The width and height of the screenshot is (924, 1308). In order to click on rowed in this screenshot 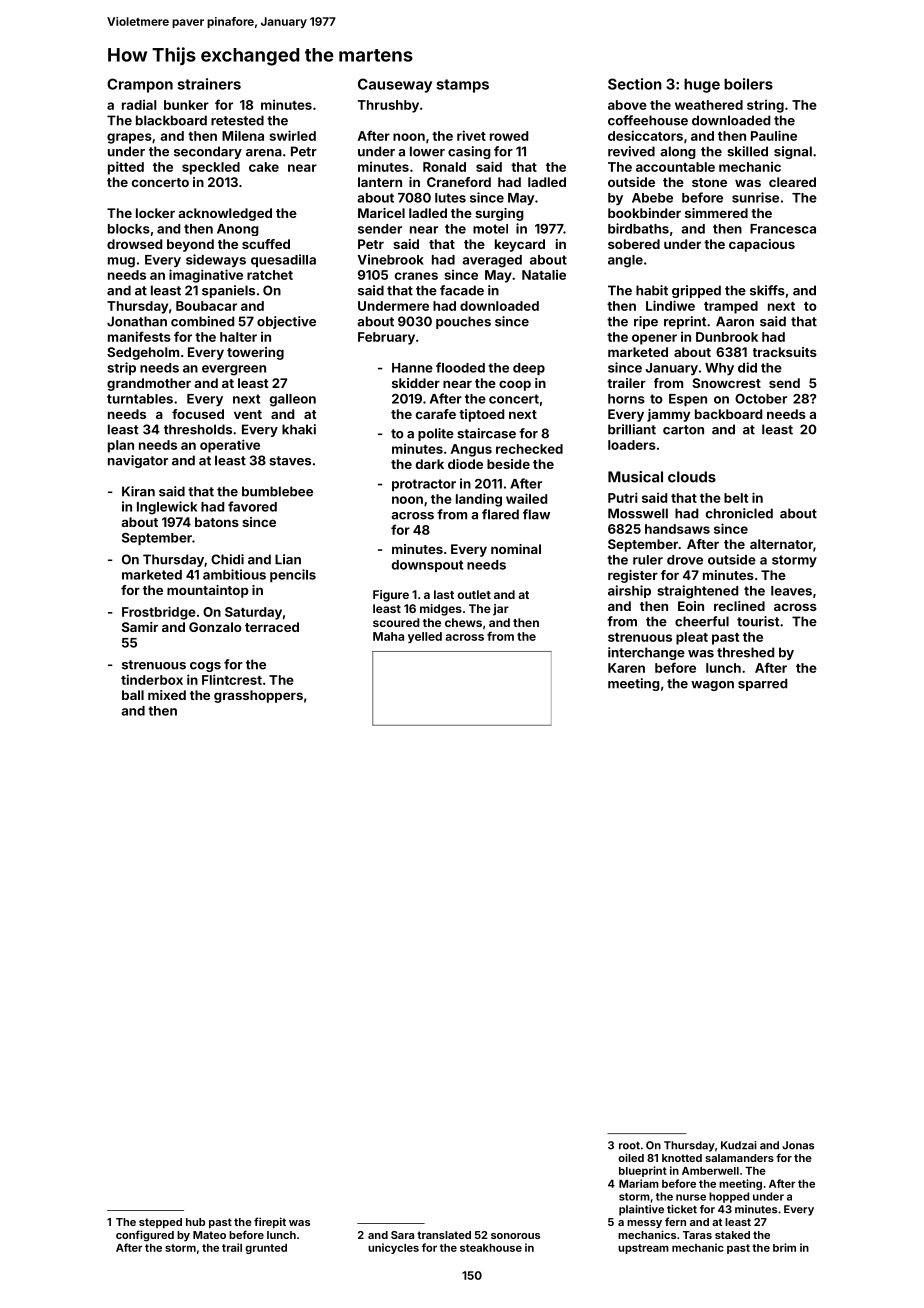, I will do `click(509, 136)`.
